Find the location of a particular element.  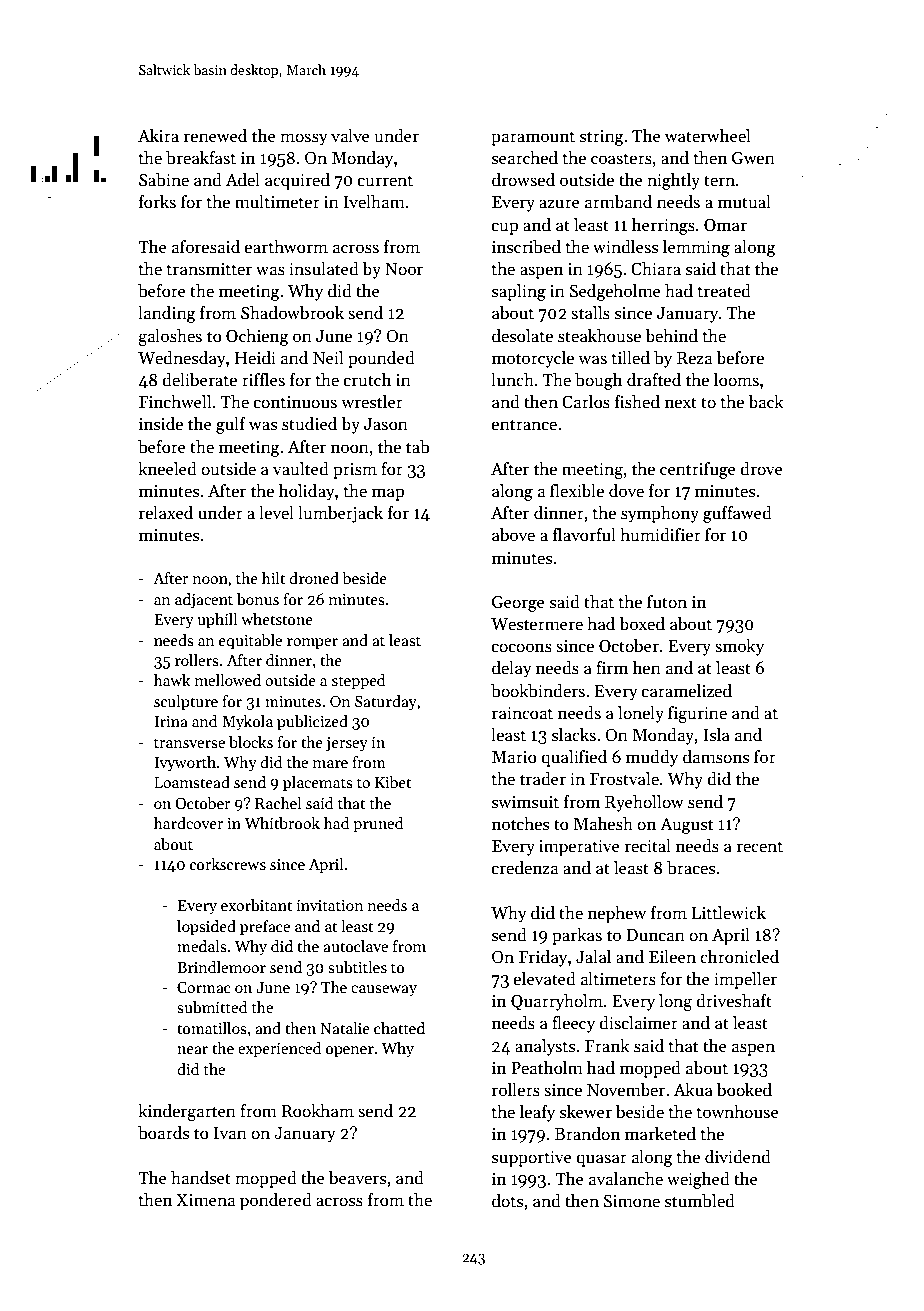

fished is located at coordinates (637, 402).
